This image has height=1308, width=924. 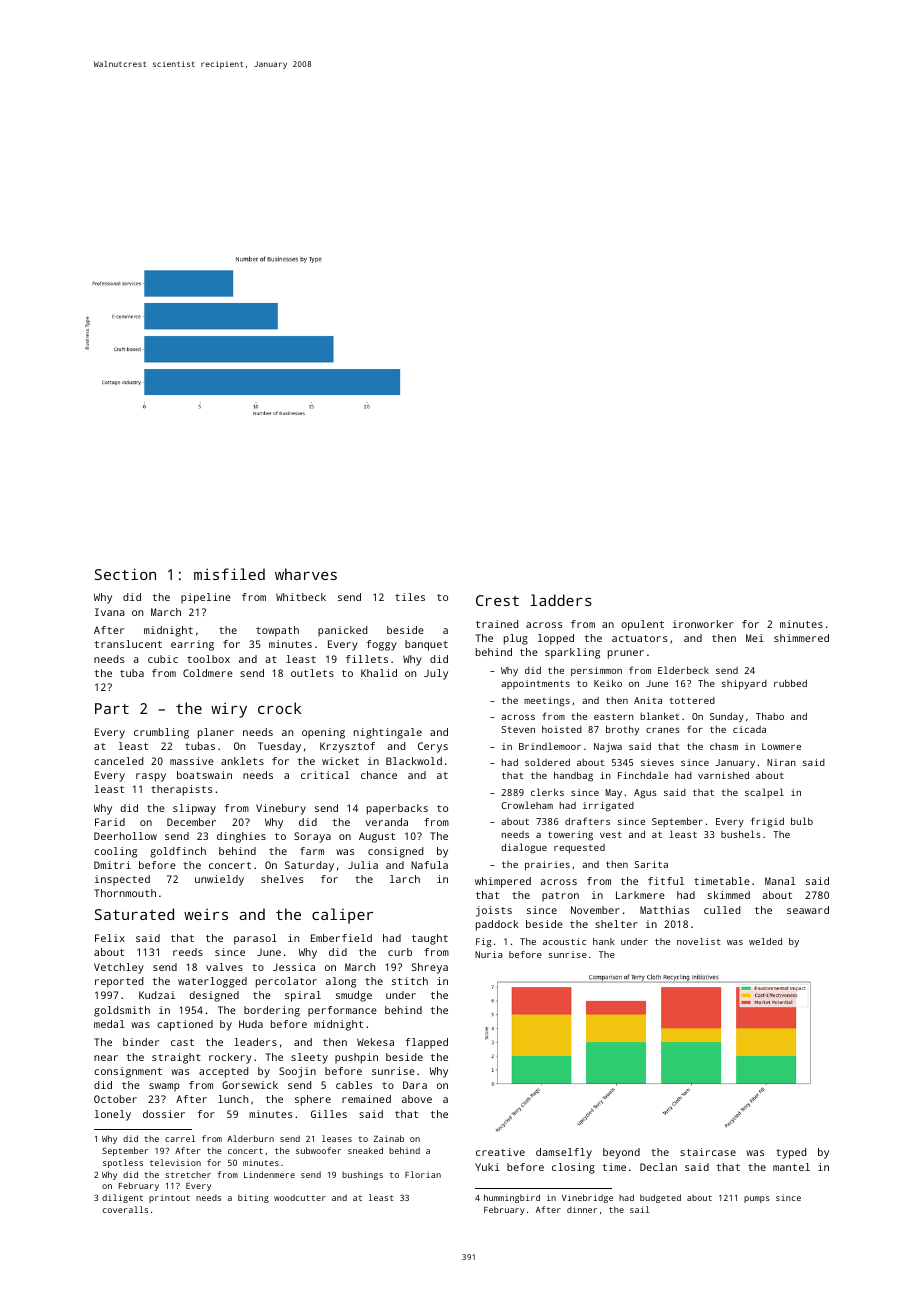 I want to click on shelves, so click(x=282, y=879).
